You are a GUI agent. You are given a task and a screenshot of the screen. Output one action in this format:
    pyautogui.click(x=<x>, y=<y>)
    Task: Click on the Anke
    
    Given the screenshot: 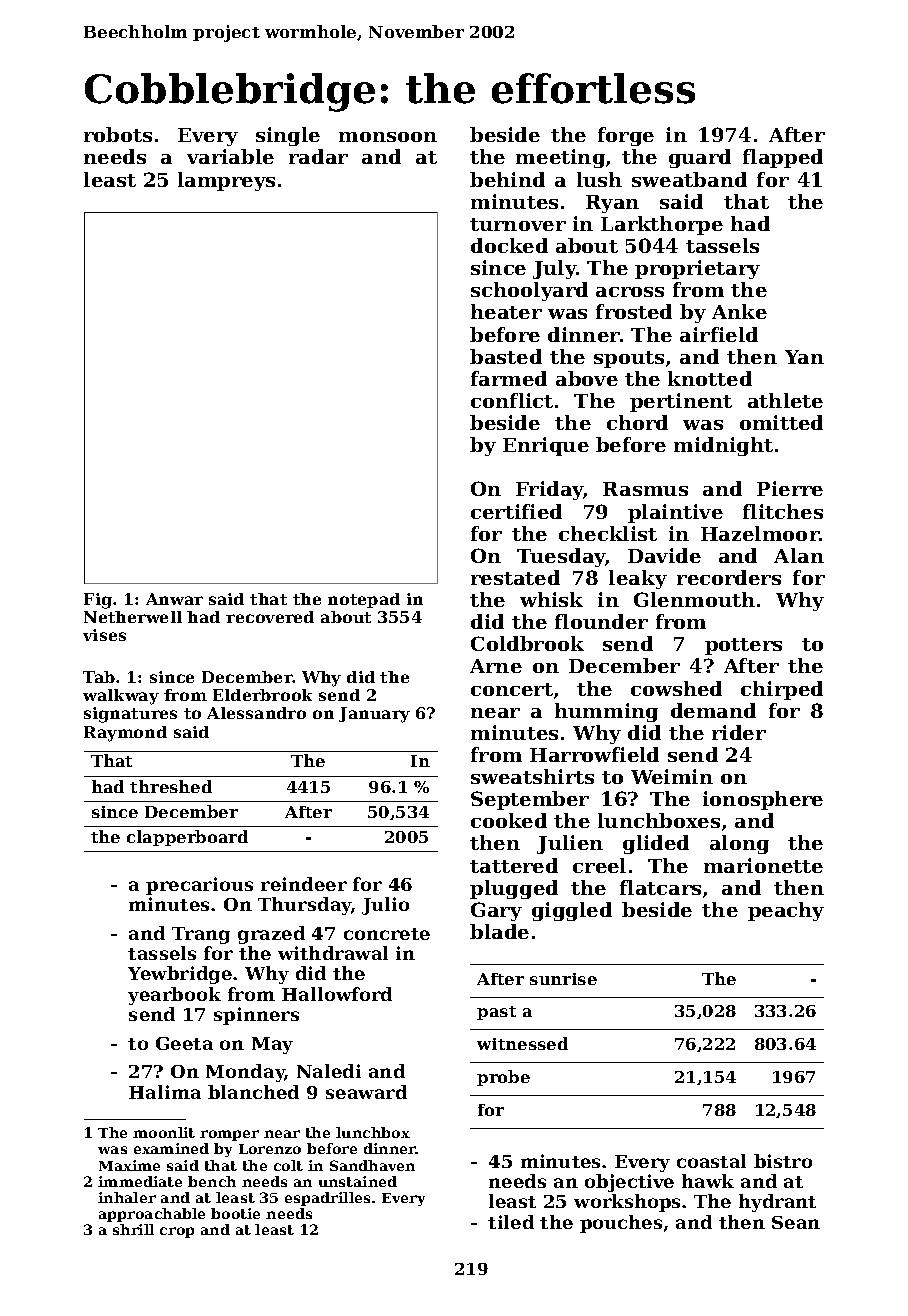 What is the action you would take?
    pyautogui.click(x=739, y=311)
